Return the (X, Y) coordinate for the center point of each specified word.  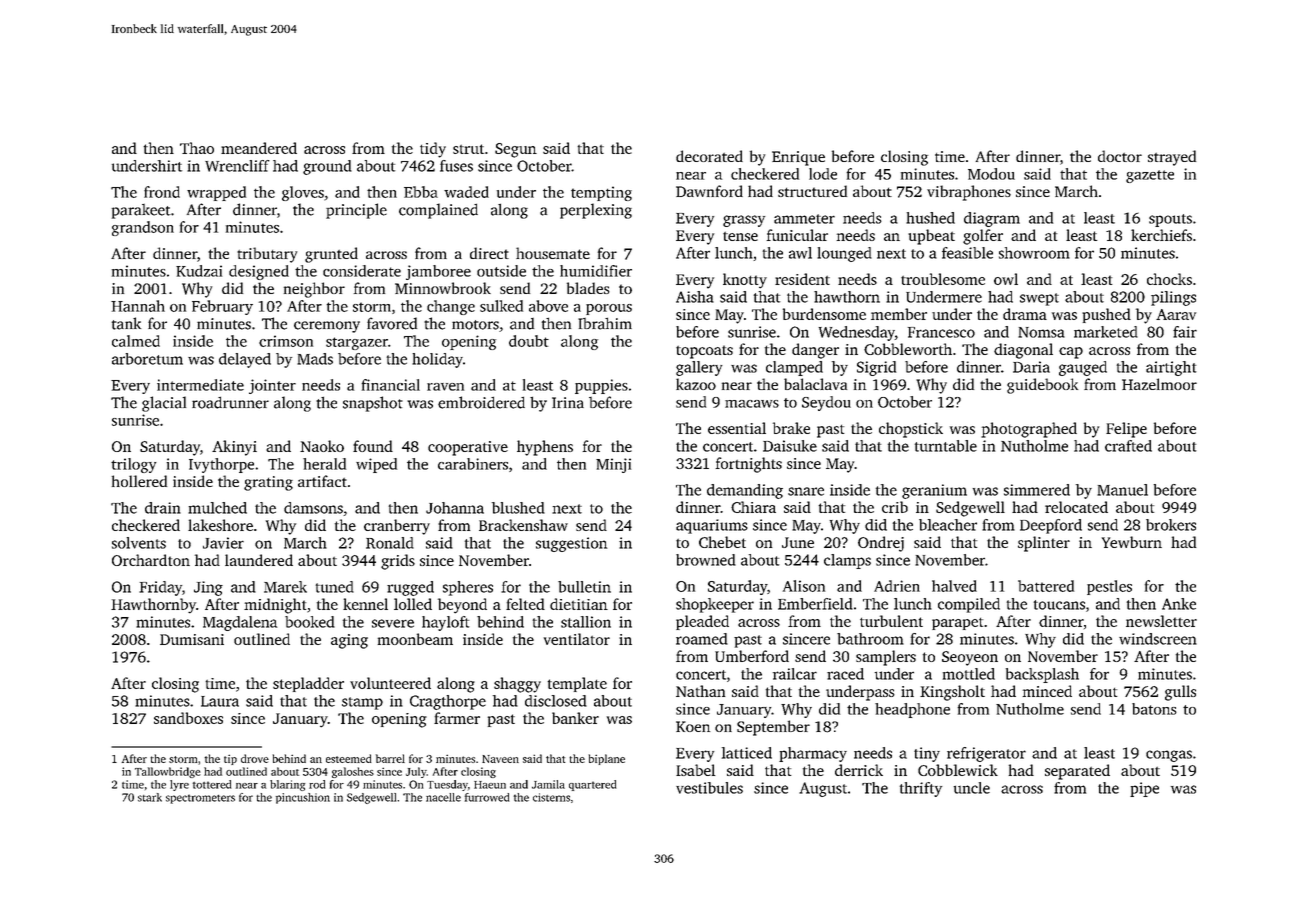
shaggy (517, 685)
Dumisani (192, 639)
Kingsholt (952, 693)
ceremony (327, 327)
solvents (139, 543)
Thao (197, 148)
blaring (287, 785)
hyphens (545, 448)
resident (802, 279)
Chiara (753, 507)
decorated (709, 156)
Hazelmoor (1159, 384)
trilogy (133, 465)
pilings (1173, 298)
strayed (1172, 158)
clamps (847, 561)
